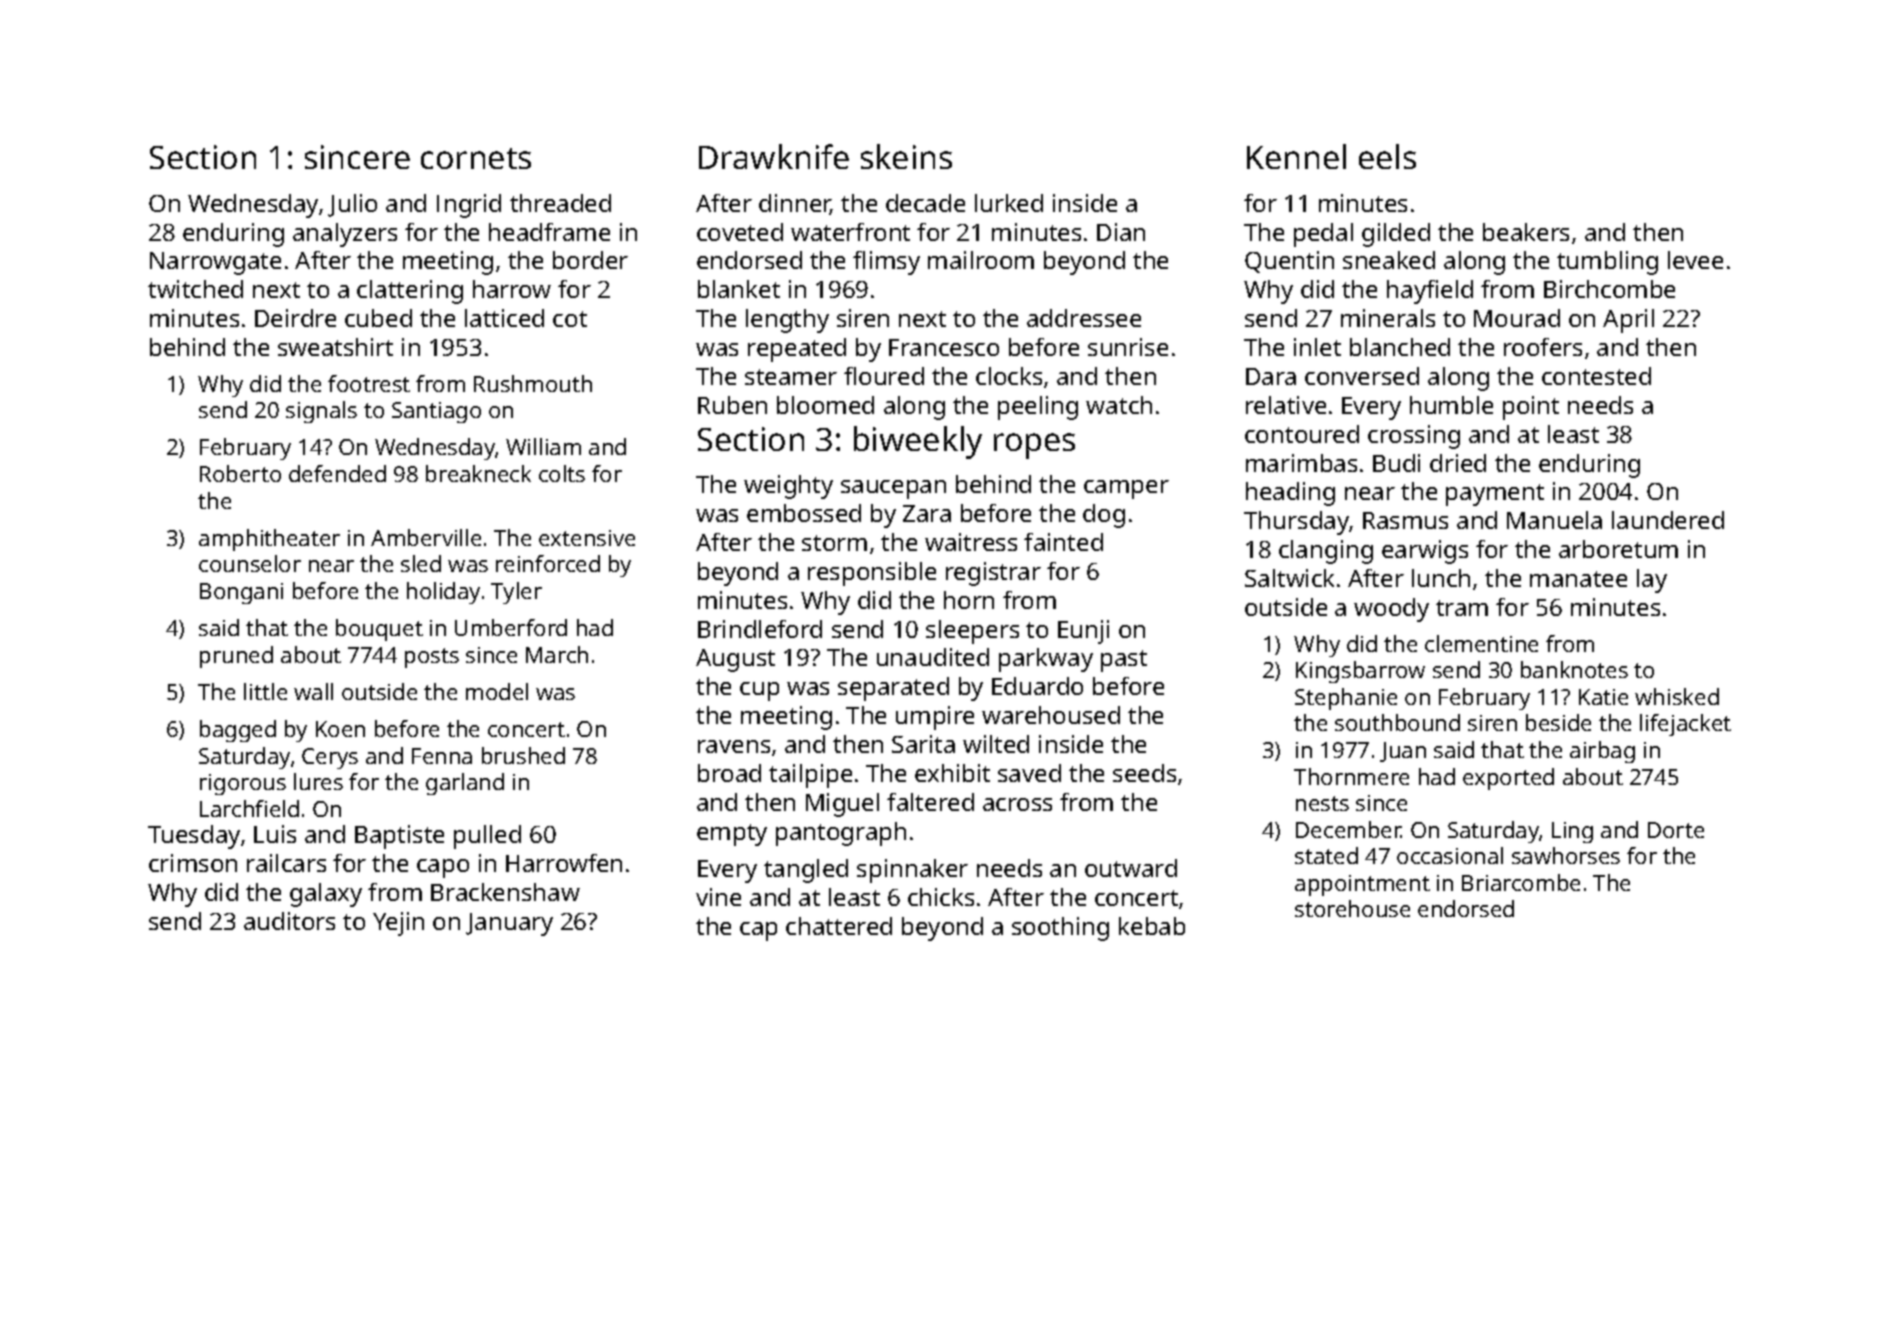 The image size is (1885, 1333). What do you see at coordinates (523, 755) in the image?
I see `brushed` at bounding box center [523, 755].
